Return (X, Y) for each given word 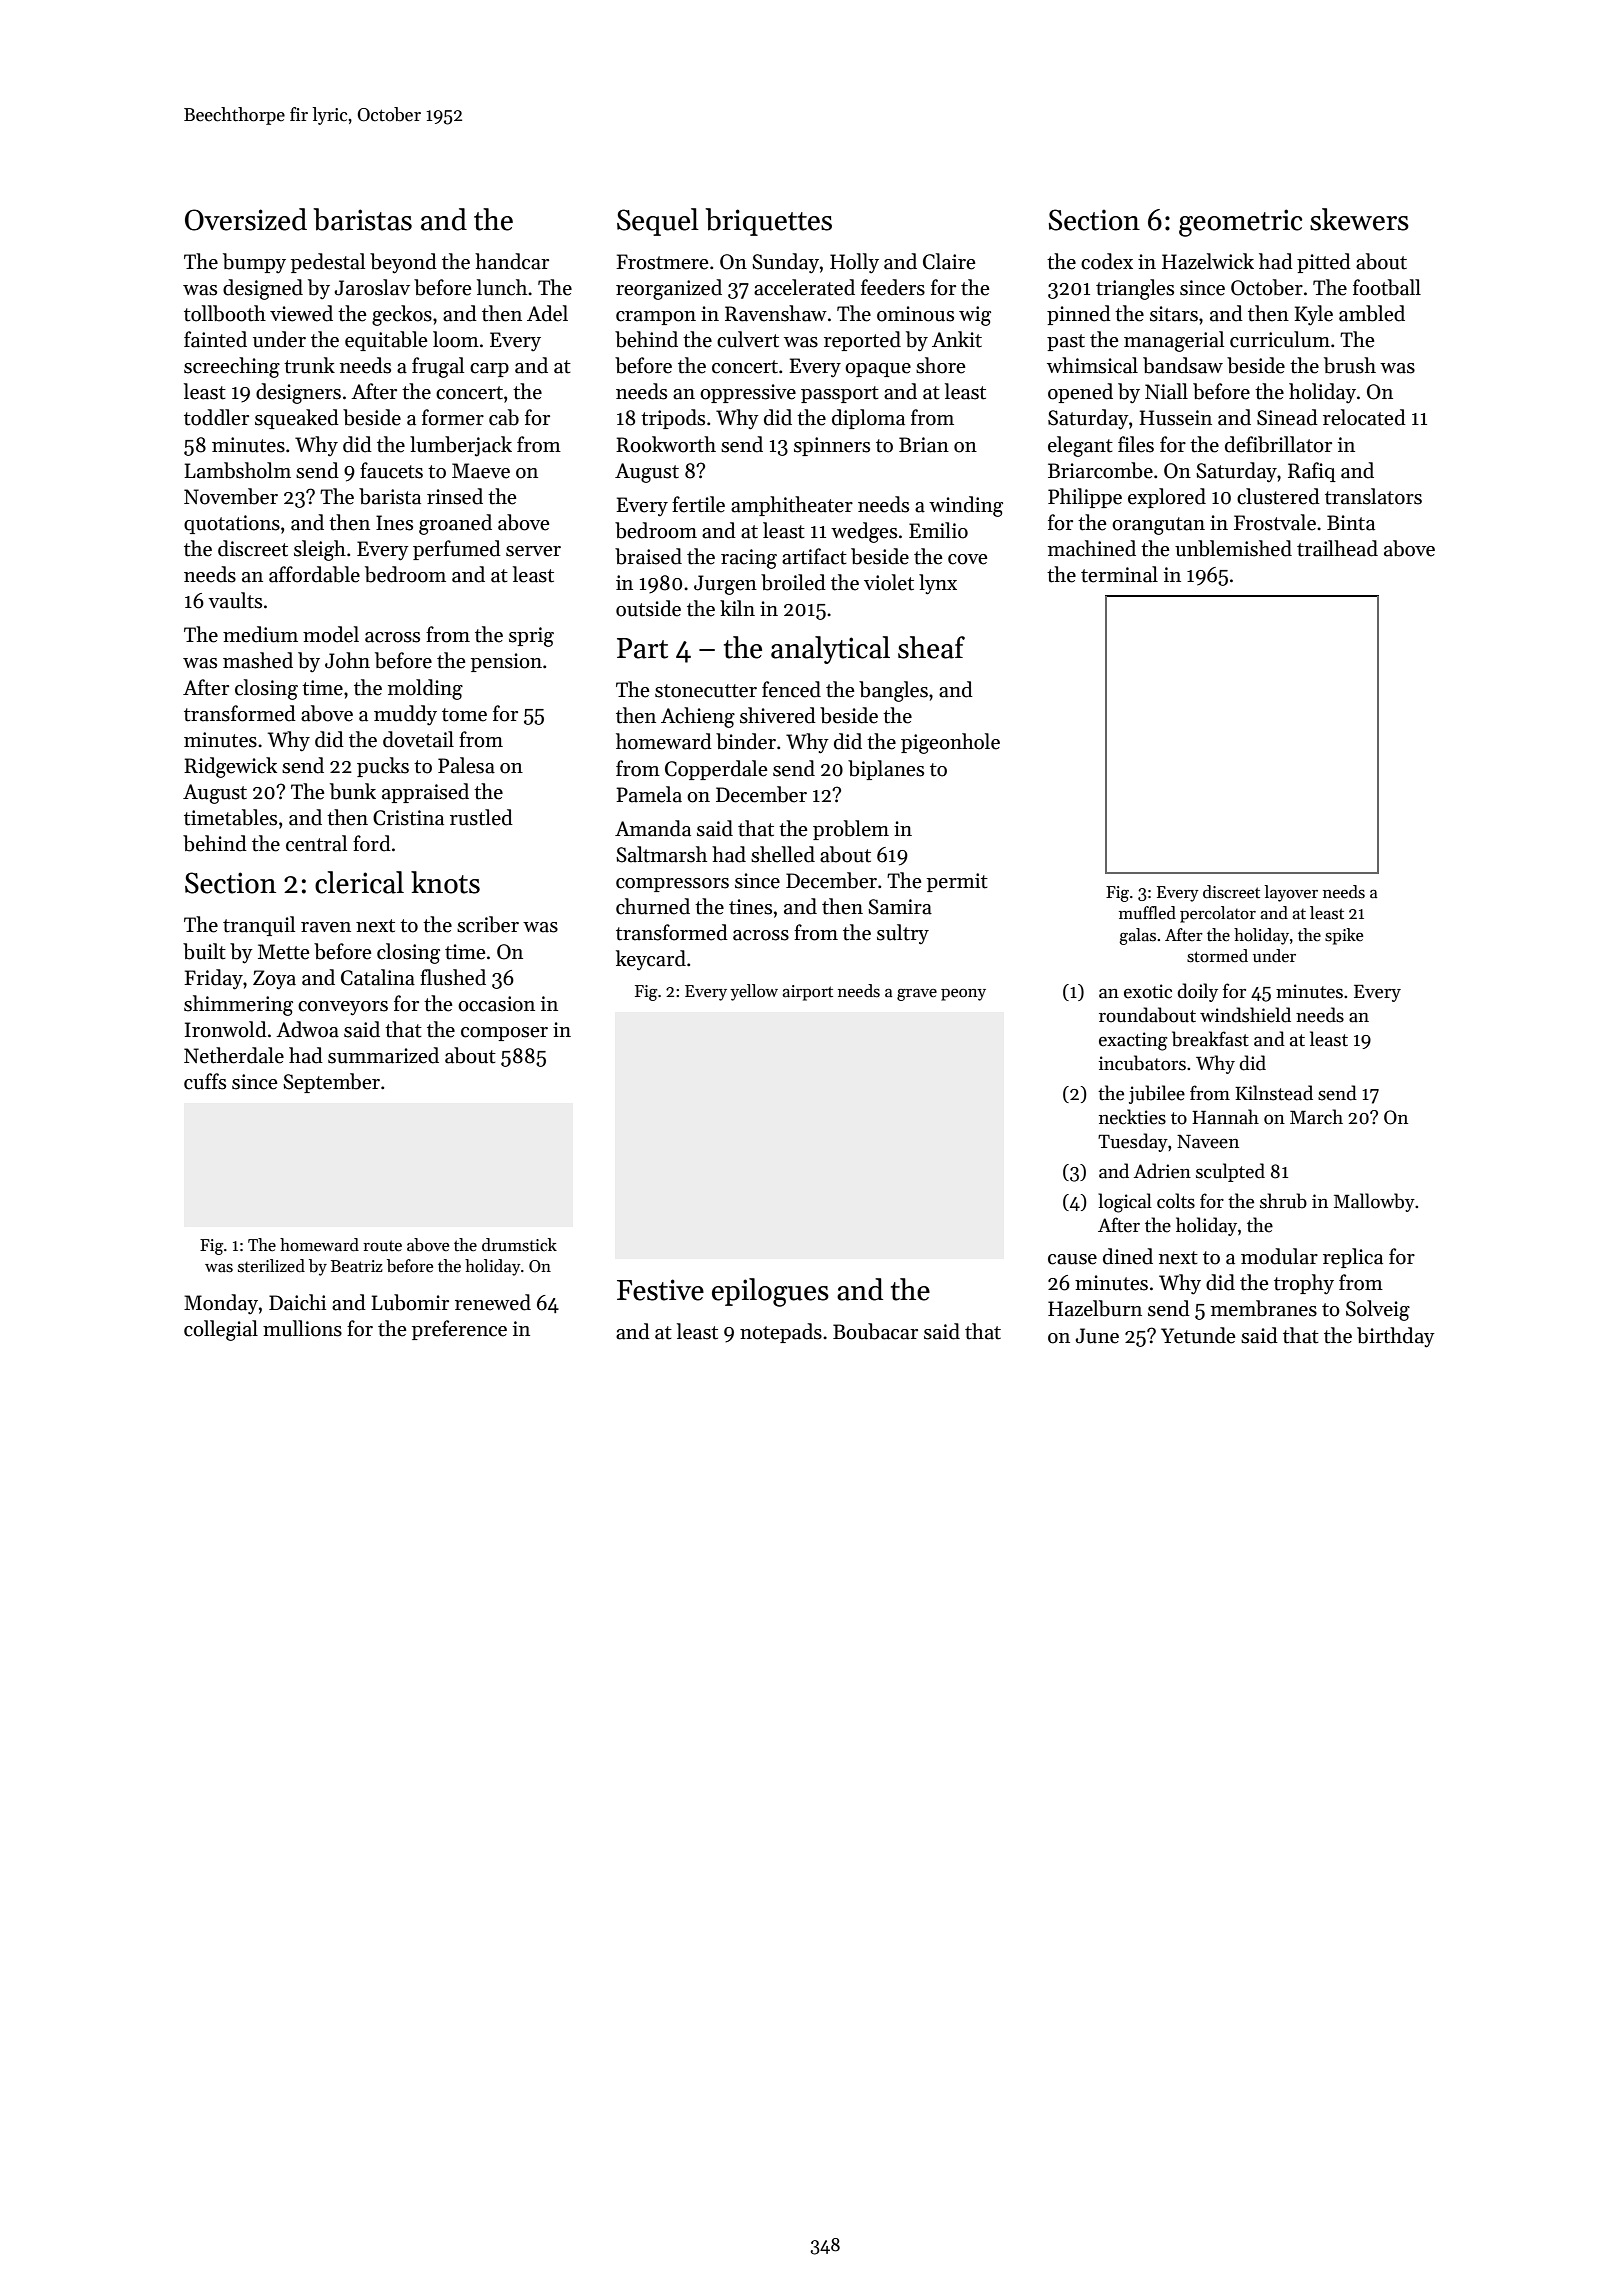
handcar (512, 261)
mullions (302, 1328)
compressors (672, 885)
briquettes (768, 222)
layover (1291, 893)
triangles (1135, 289)
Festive (660, 1290)
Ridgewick (230, 767)
